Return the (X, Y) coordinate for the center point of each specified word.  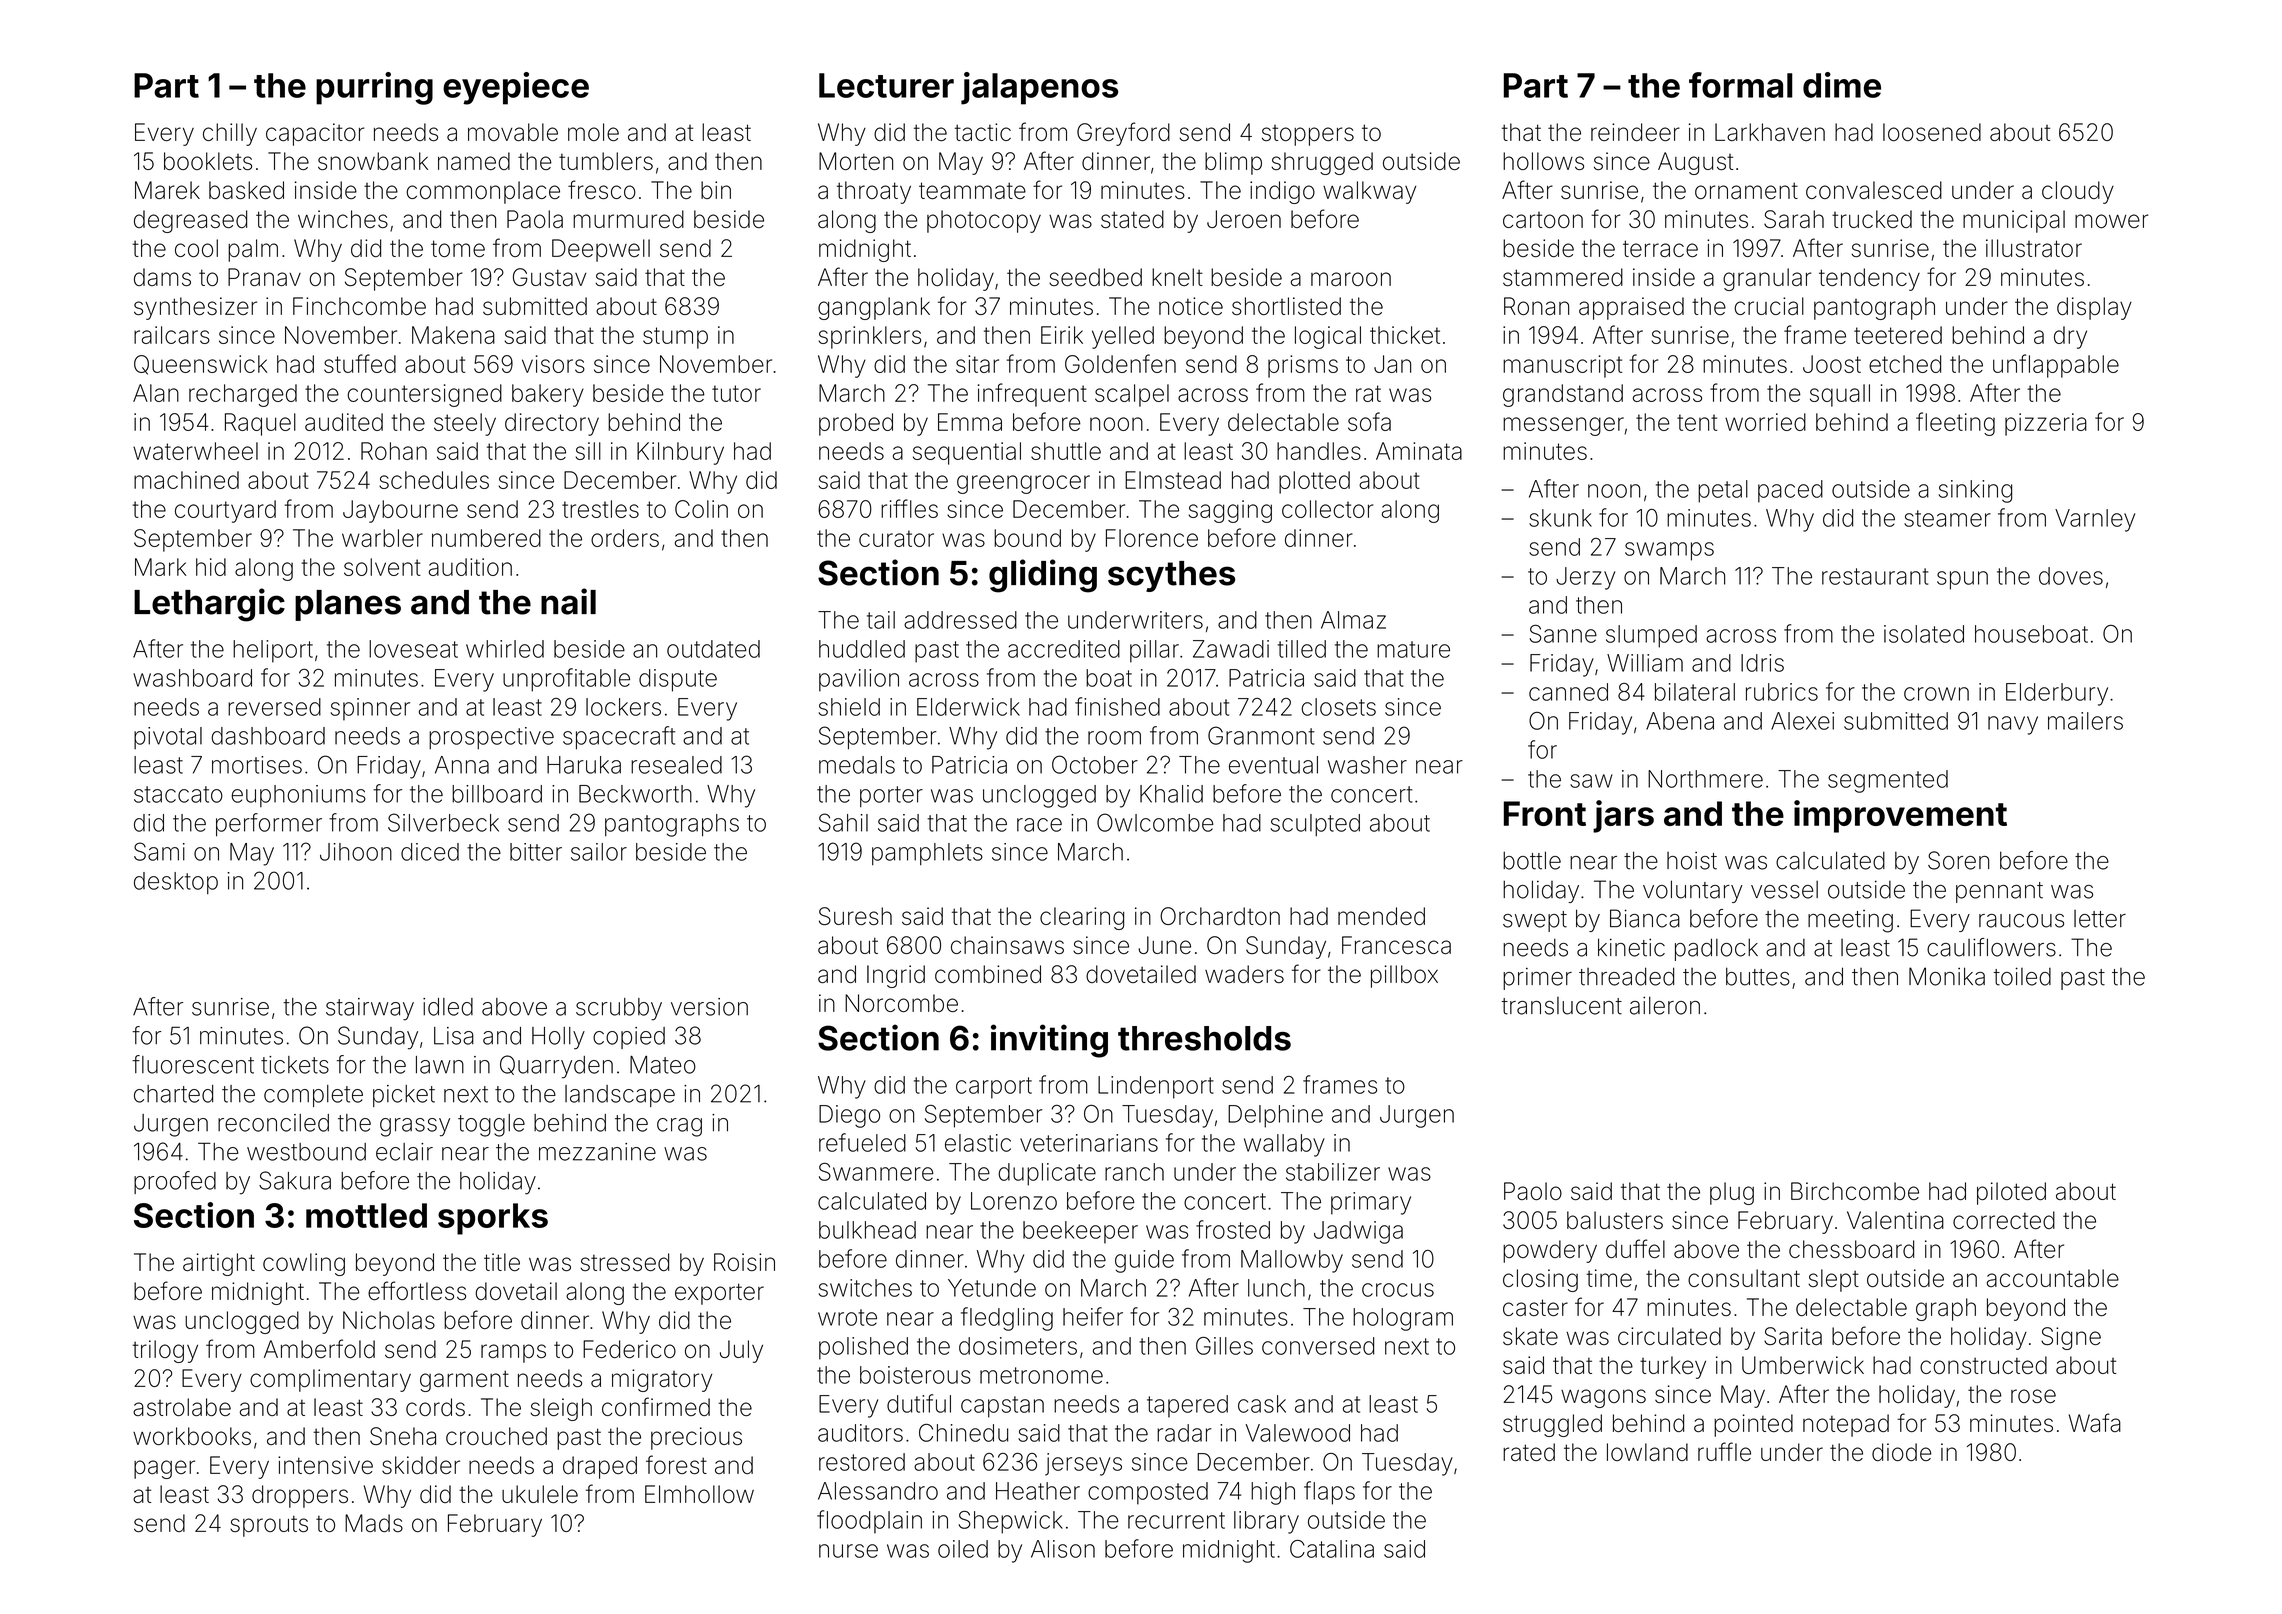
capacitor (315, 134)
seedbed (1095, 277)
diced (430, 852)
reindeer (1635, 132)
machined (186, 480)
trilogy (165, 1351)
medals (857, 765)
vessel (1784, 890)
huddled (862, 649)
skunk (1560, 518)
